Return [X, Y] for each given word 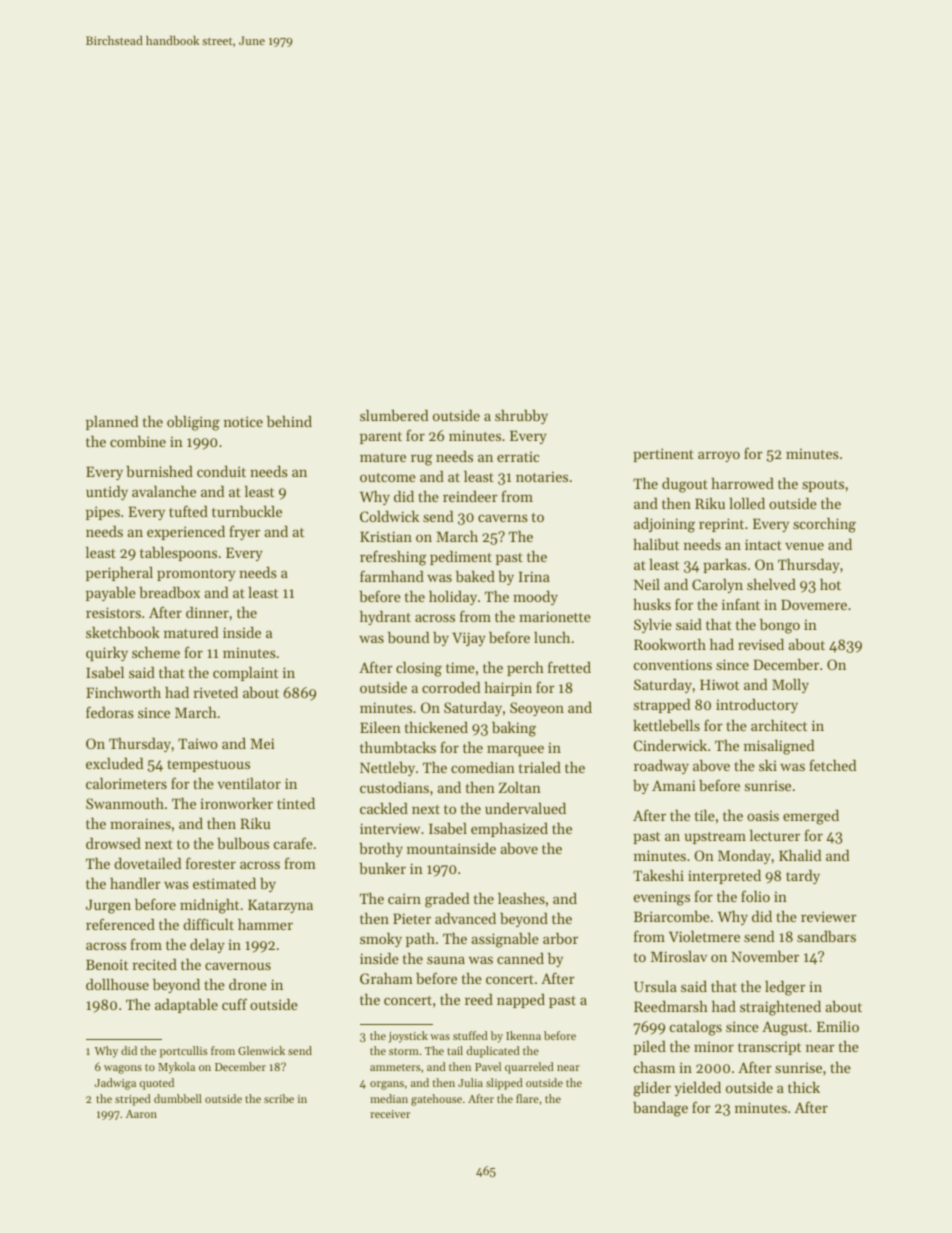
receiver [390, 1114]
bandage [660, 1109]
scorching [824, 525]
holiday [453, 598]
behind [289, 421]
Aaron [141, 1114]
